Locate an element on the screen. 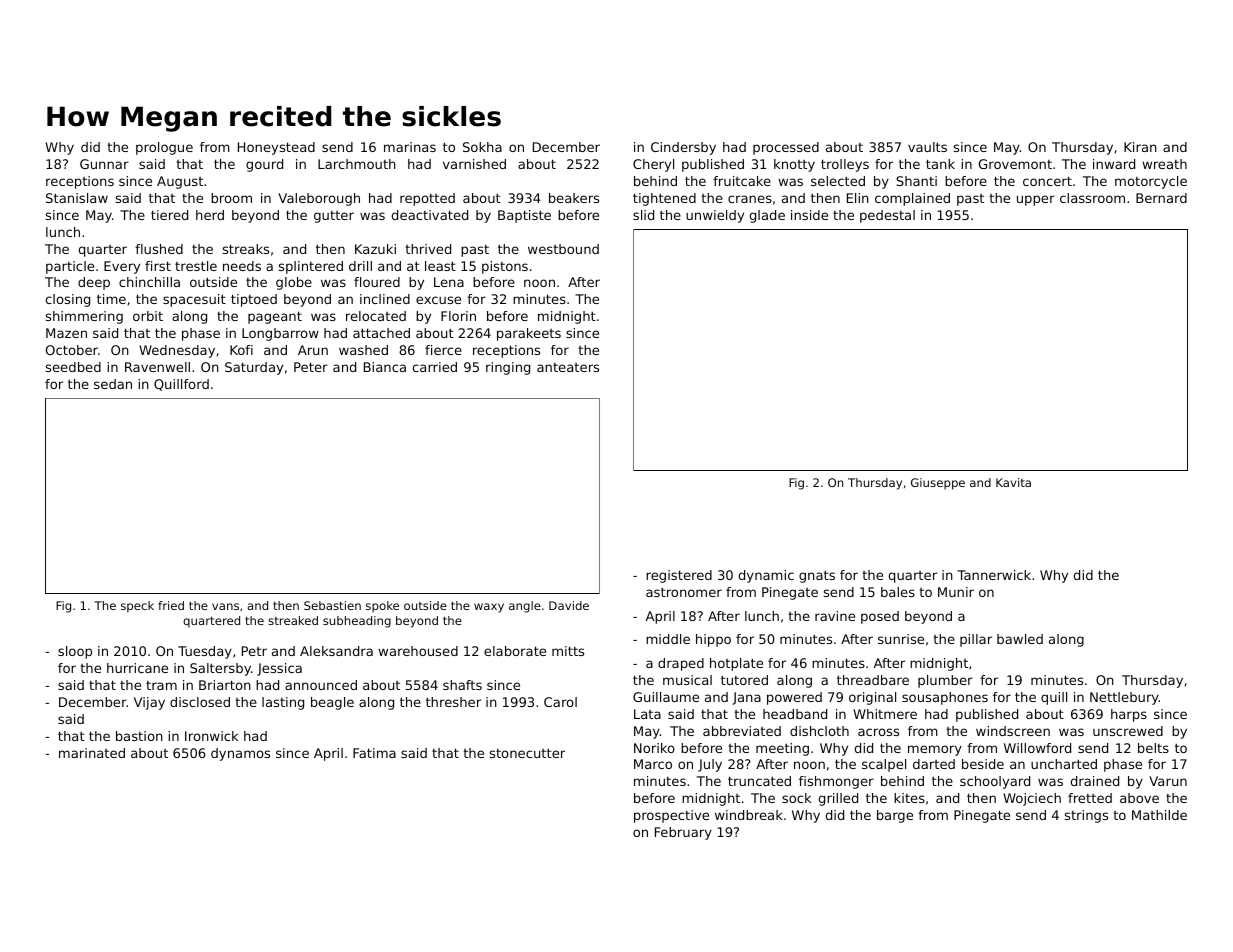  speck is located at coordinates (137, 607).
